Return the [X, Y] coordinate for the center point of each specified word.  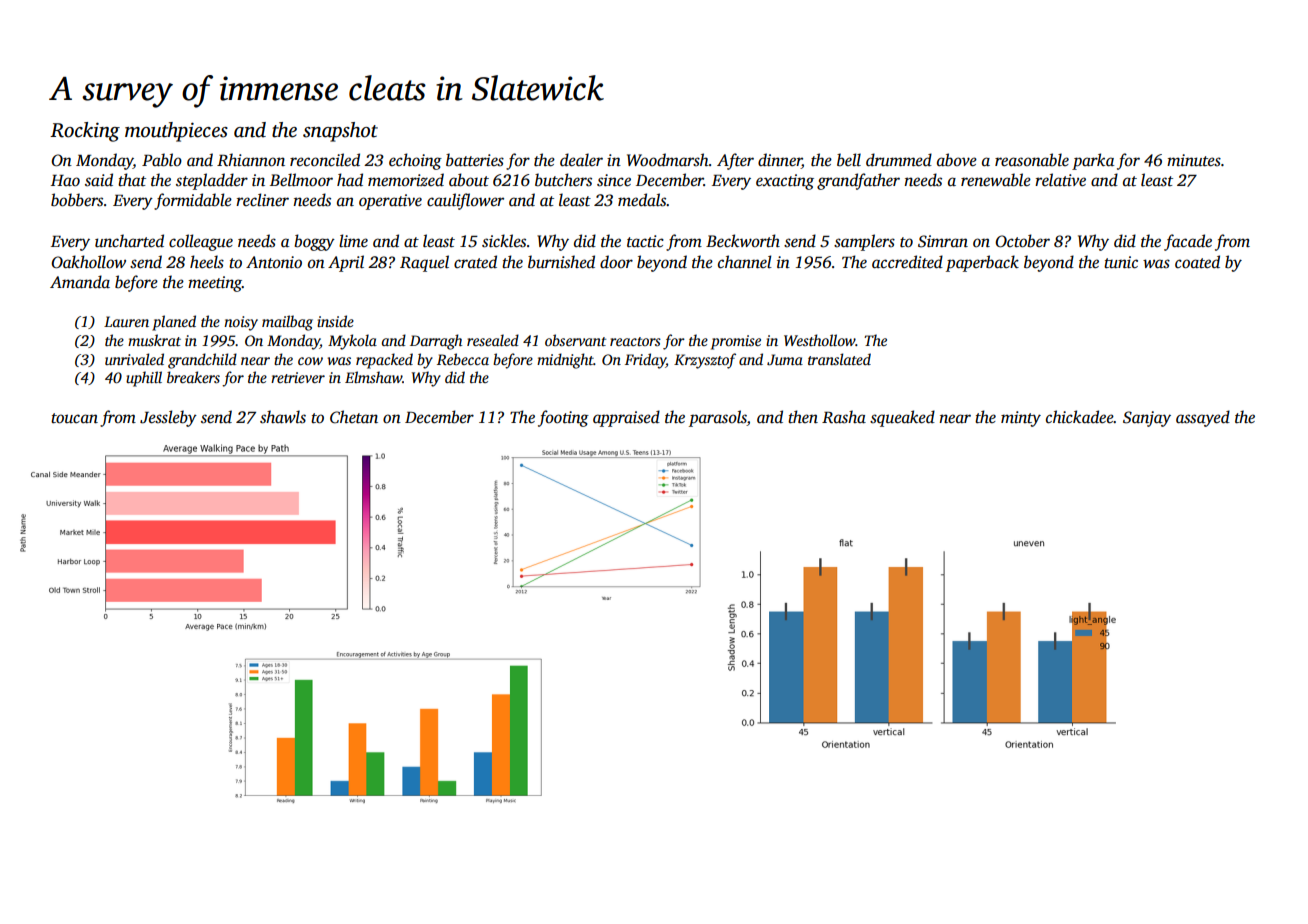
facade [1188, 242]
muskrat [154, 340]
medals [642, 200]
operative [390, 202]
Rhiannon [251, 160]
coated [1197, 262]
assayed [1203, 418]
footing [563, 418]
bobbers [77, 200]
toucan [74, 418]
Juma [785, 359]
